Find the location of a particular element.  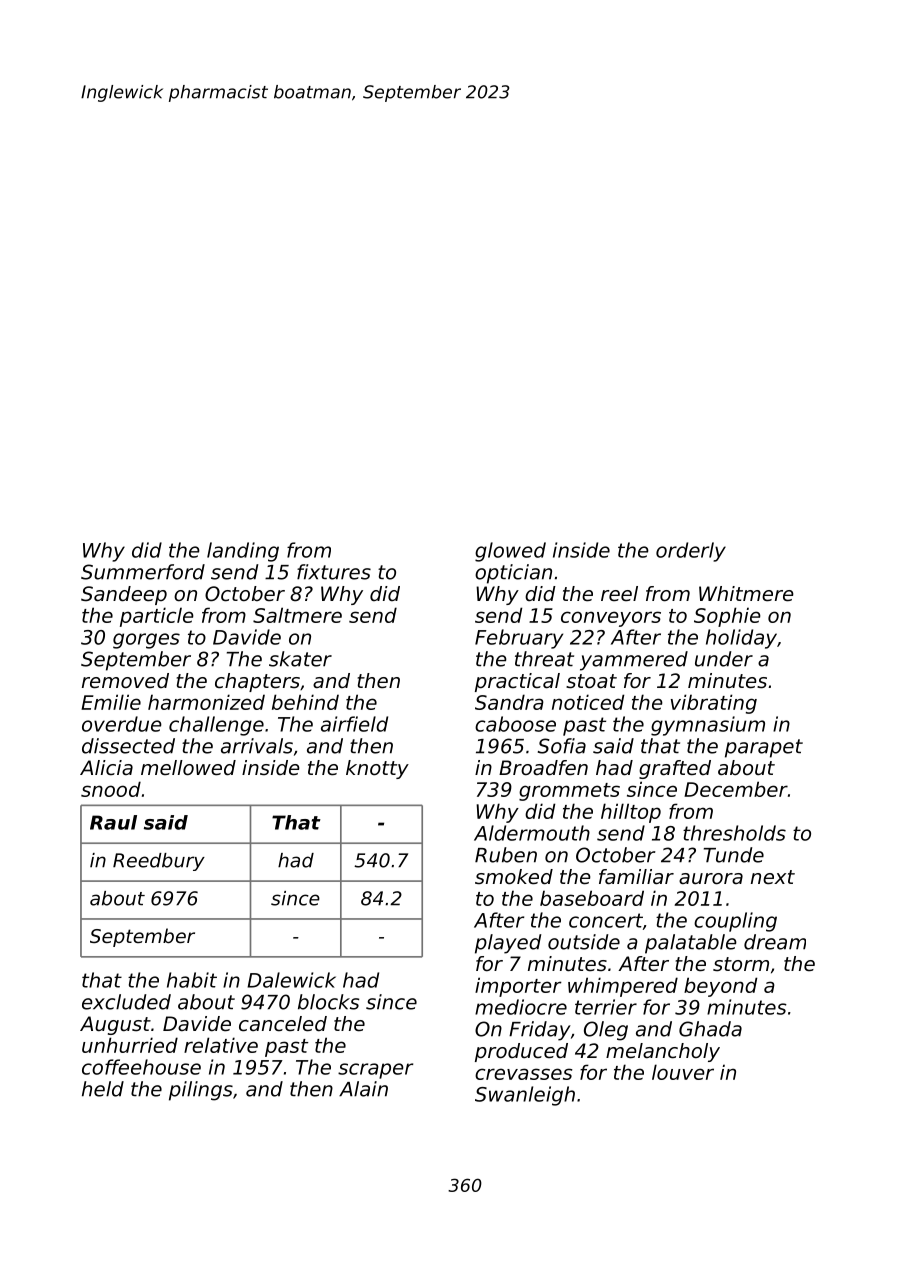

Ruben is located at coordinates (506, 855).
